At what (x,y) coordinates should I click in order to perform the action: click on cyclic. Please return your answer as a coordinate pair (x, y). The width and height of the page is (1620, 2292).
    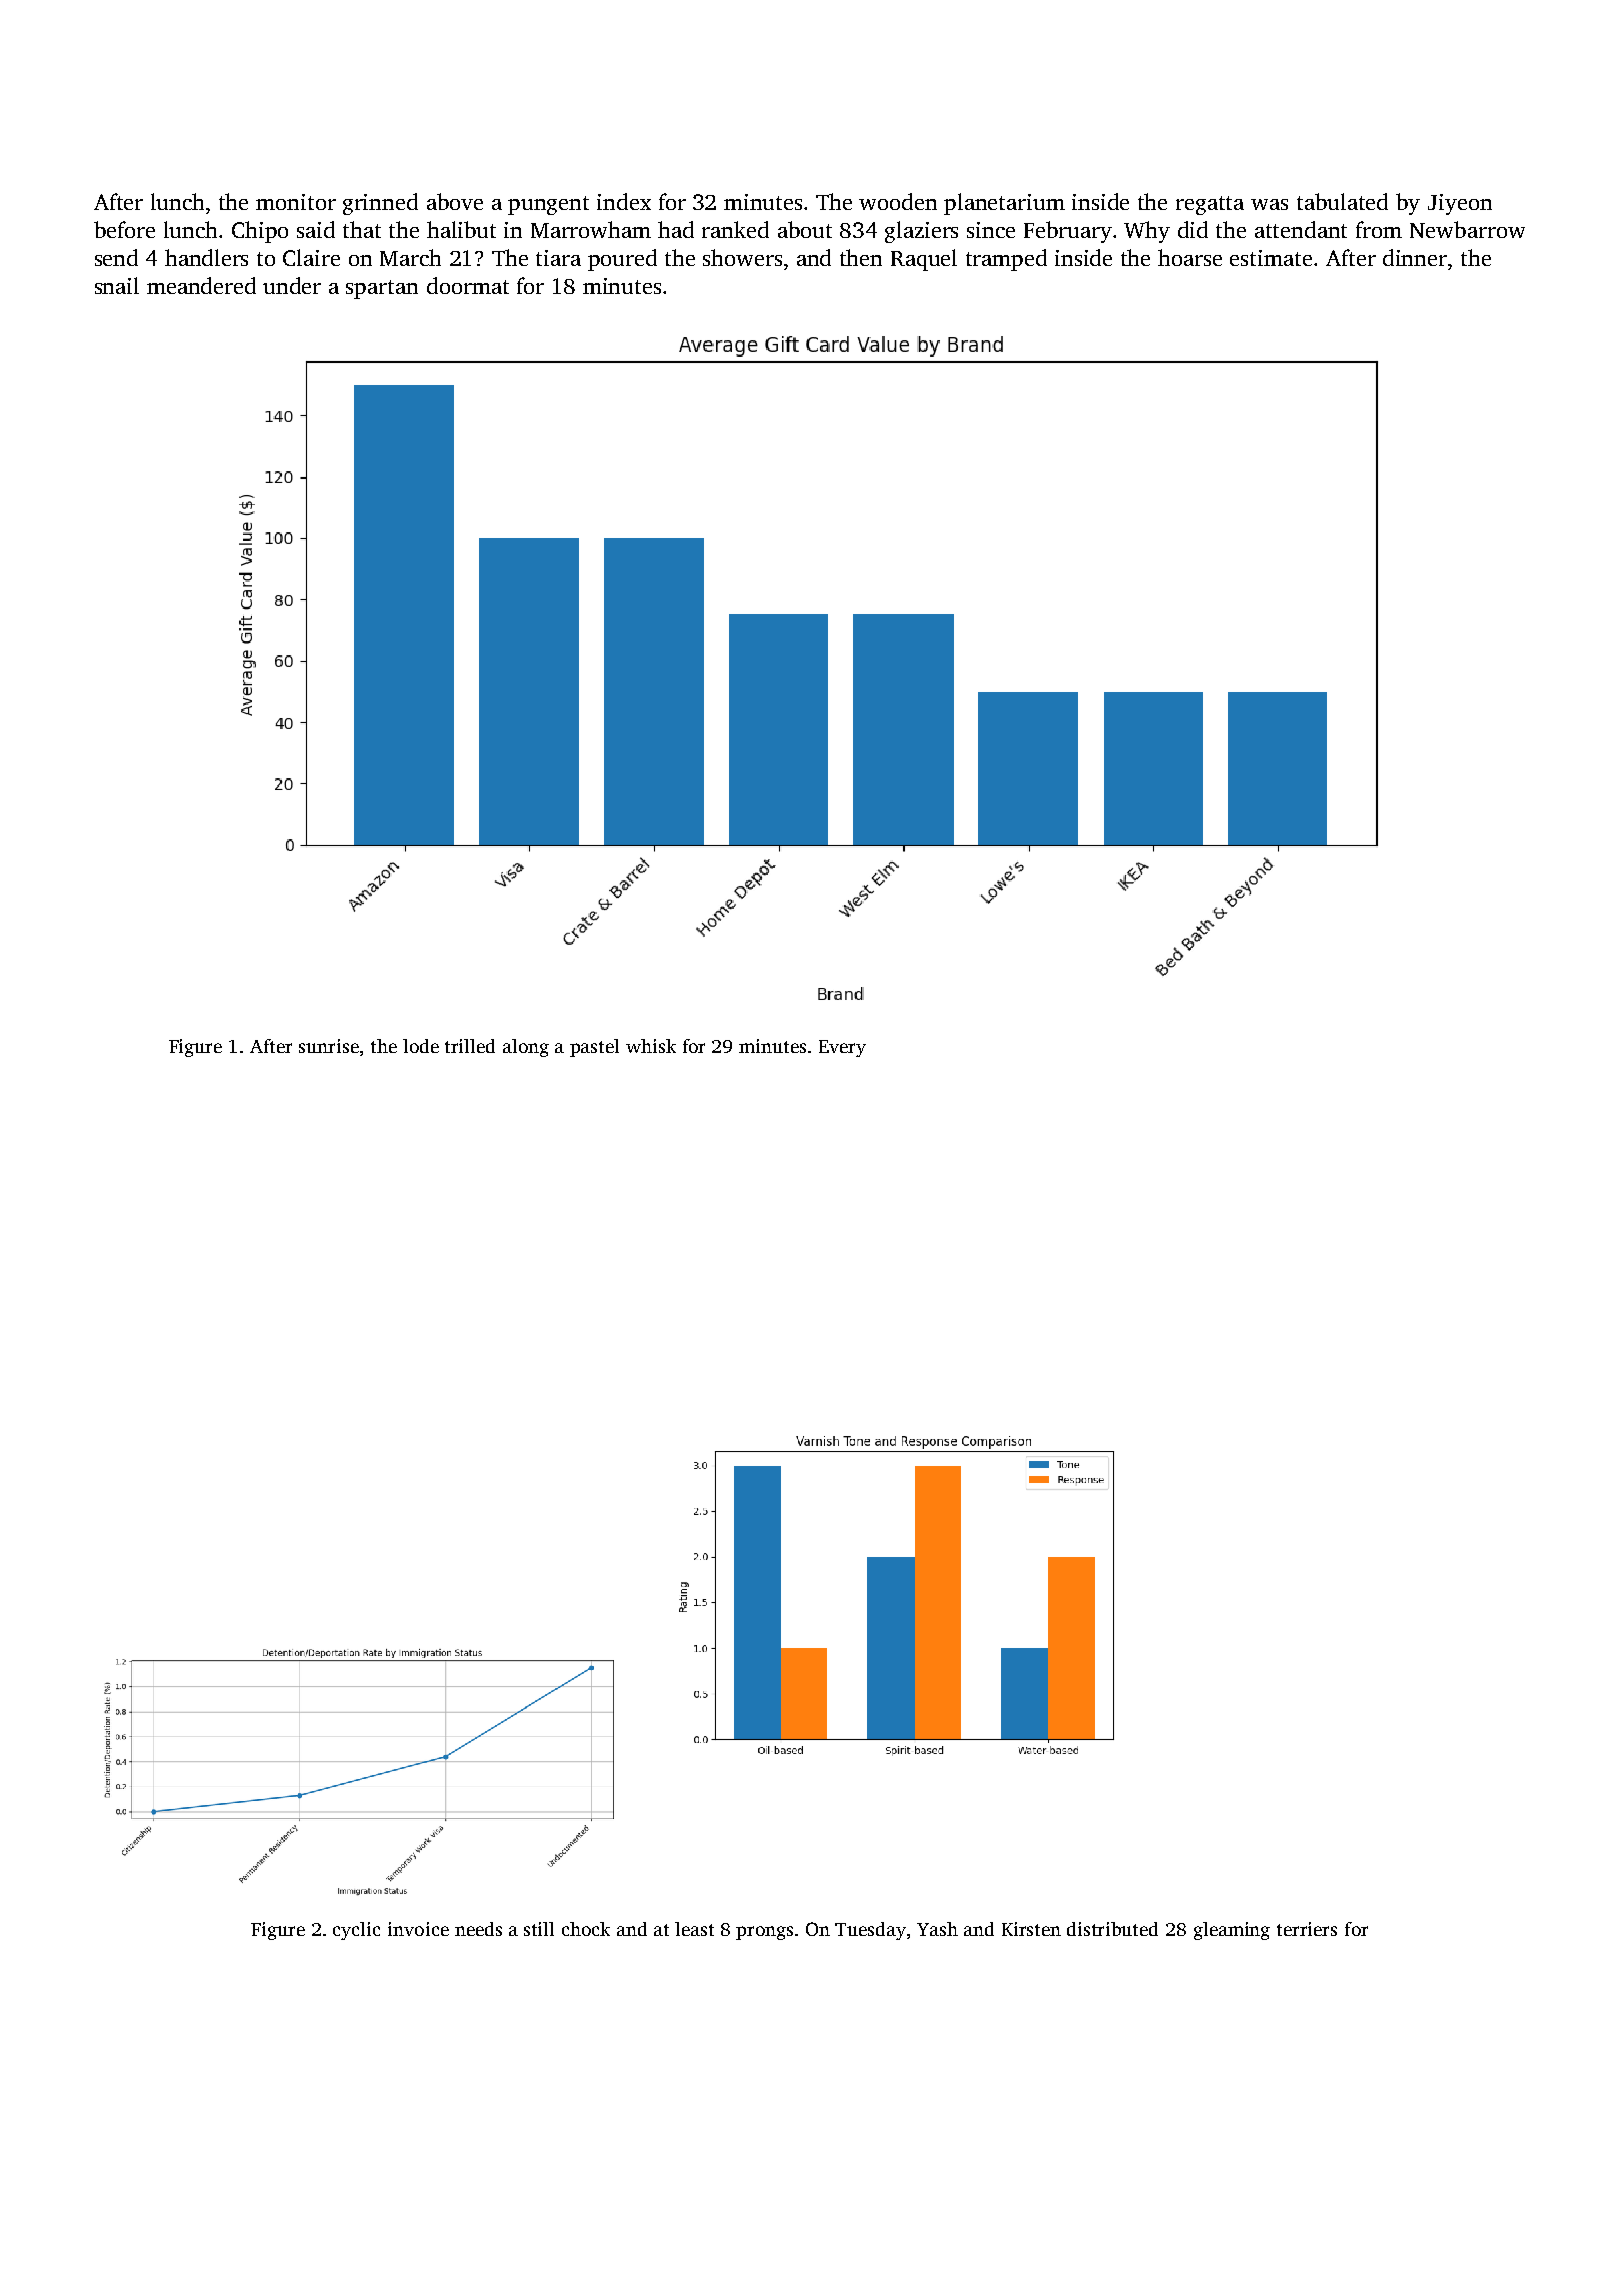
    Looking at the image, I should click on (356, 1931).
